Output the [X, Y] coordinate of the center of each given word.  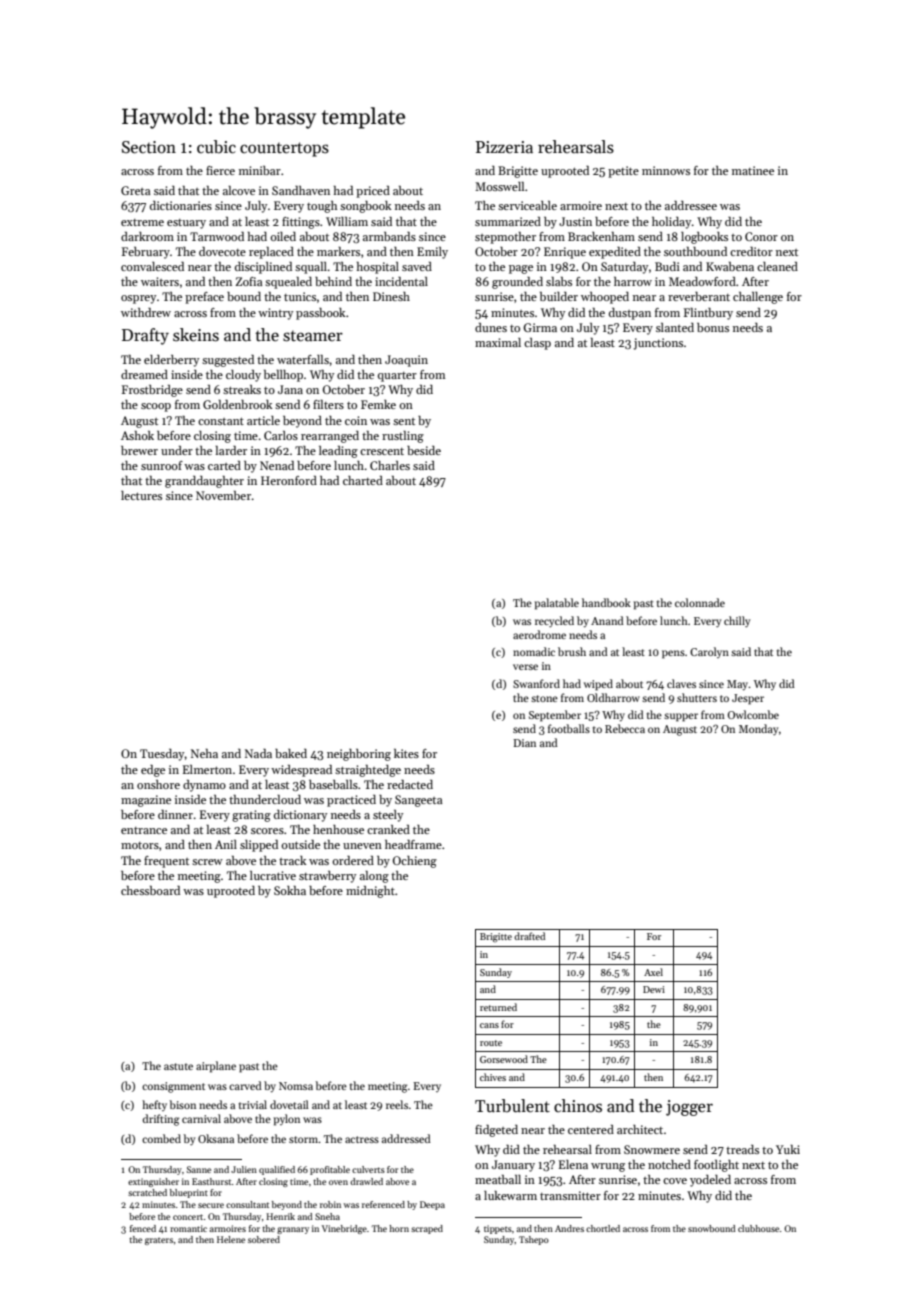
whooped [605, 298]
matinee [753, 170]
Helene [231, 1239]
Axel [653, 972]
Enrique [565, 253]
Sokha [290, 890]
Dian [524, 743]
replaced [271, 253]
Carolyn [709, 652]
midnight [370, 892]
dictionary [300, 816]
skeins [196, 335]
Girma [540, 327]
